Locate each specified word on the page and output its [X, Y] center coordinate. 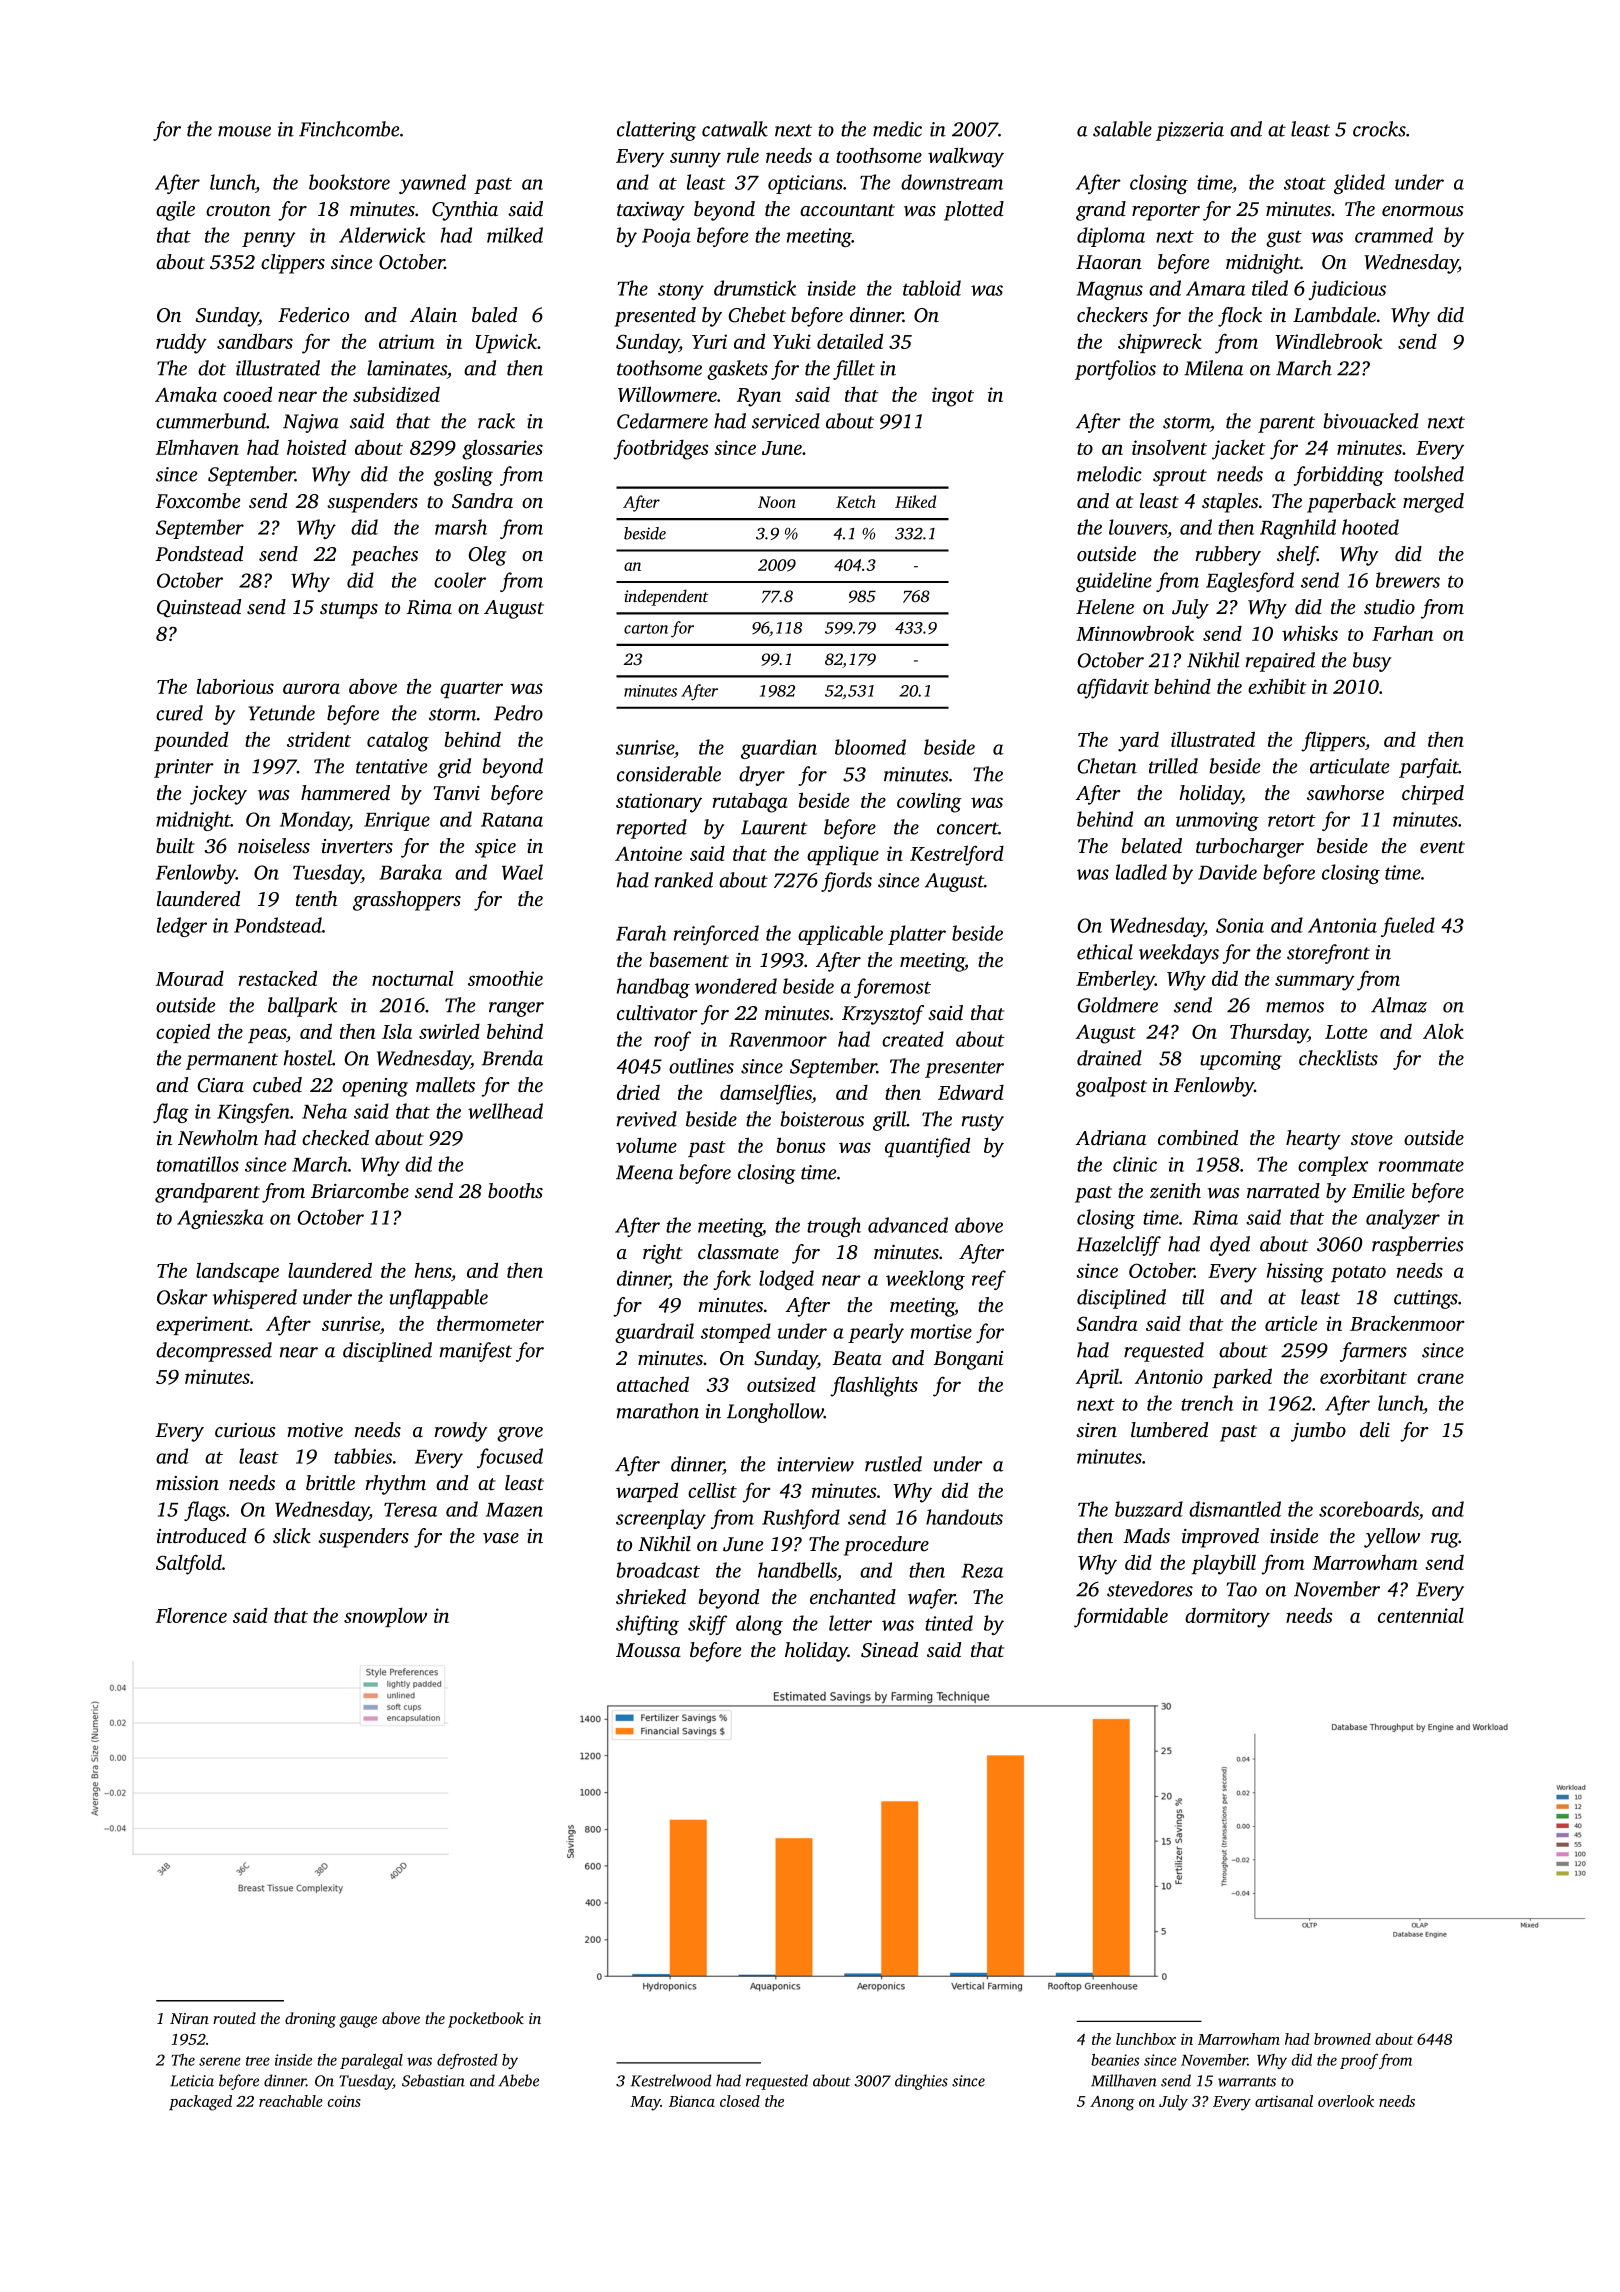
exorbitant [1363, 1376]
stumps [349, 610]
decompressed [214, 1352]
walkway [966, 157]
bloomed [870, 747]
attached [653, 1384]
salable [1122, 129]
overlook [1346, 2101]
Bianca [692, 2101]
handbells [797, 1570]
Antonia [1342, 925]
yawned [432, 184]
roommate [1421, 1165]
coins [344, 2101]
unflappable [439, 1299]
